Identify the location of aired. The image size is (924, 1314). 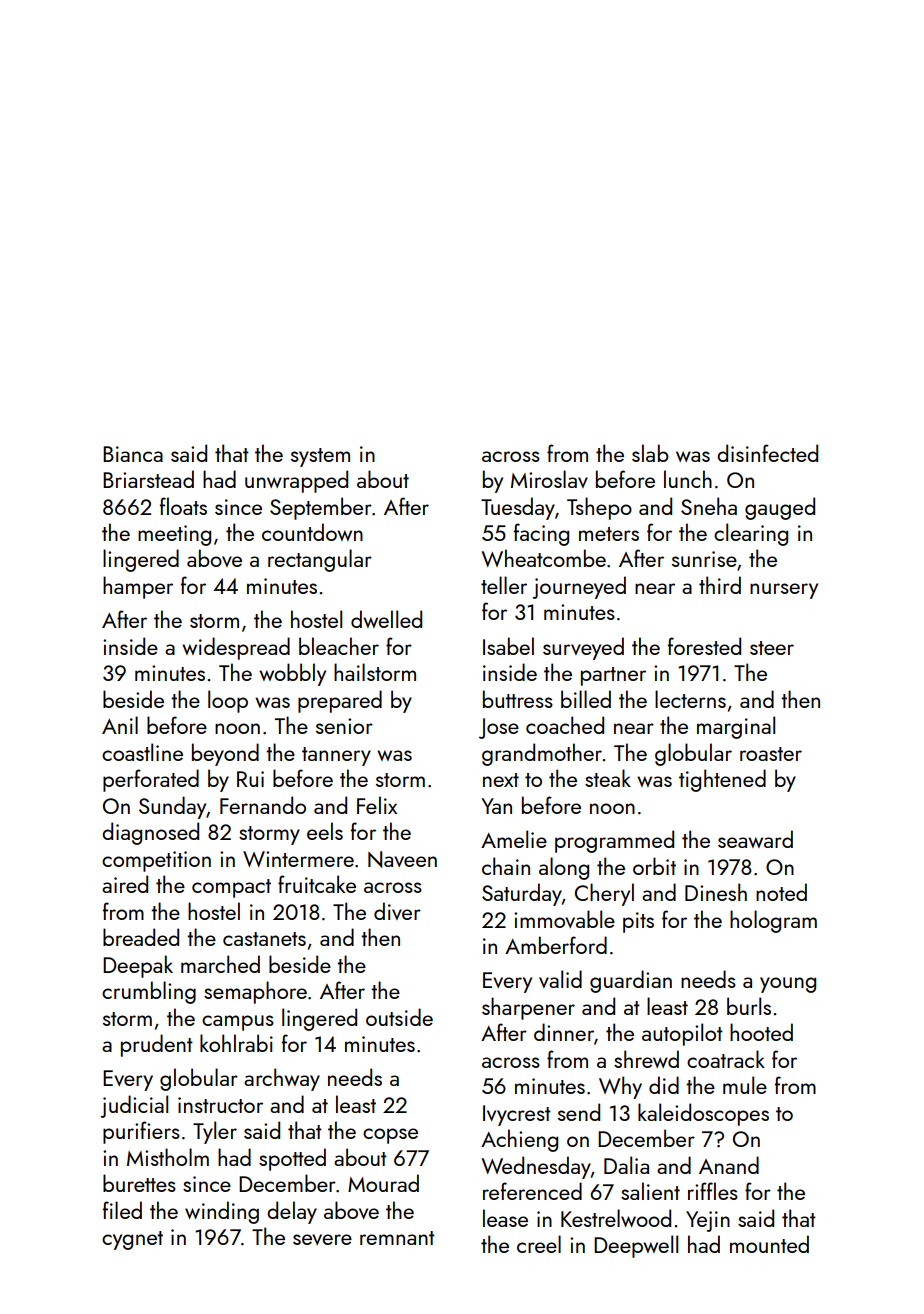
(125, 884).
